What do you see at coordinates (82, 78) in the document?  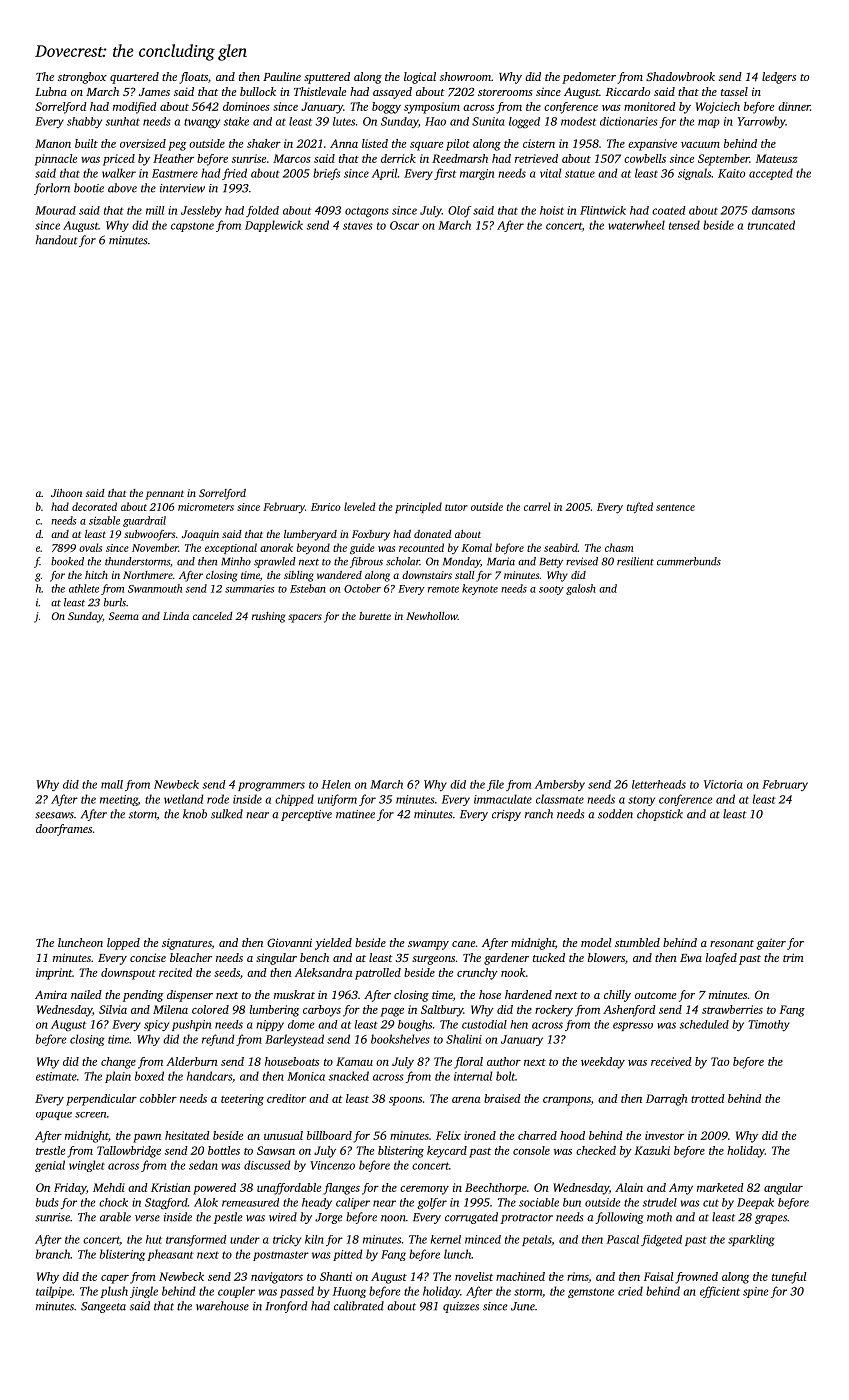 I see `strongbox` at bounding box center [82, 78].
